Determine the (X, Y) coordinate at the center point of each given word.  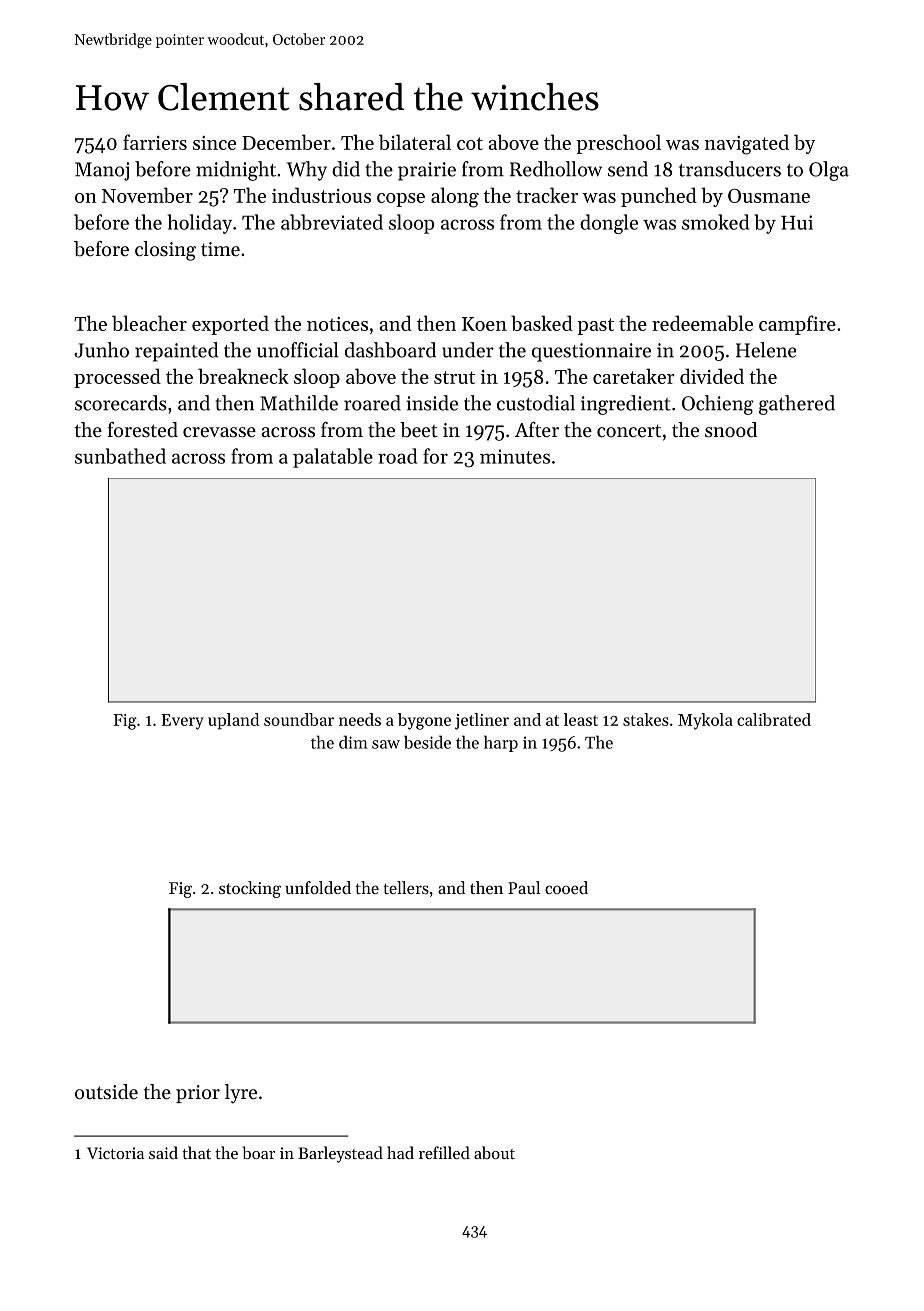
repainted (177, 352)
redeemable (702, 323)
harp (501, 743)
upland (233, 721)
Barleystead (340, 1154)
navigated (747, 144)
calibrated (774, 719)
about (494, 1152)
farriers (155, 142)
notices (337, 324)
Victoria (115, 1153)
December (286, 142)
